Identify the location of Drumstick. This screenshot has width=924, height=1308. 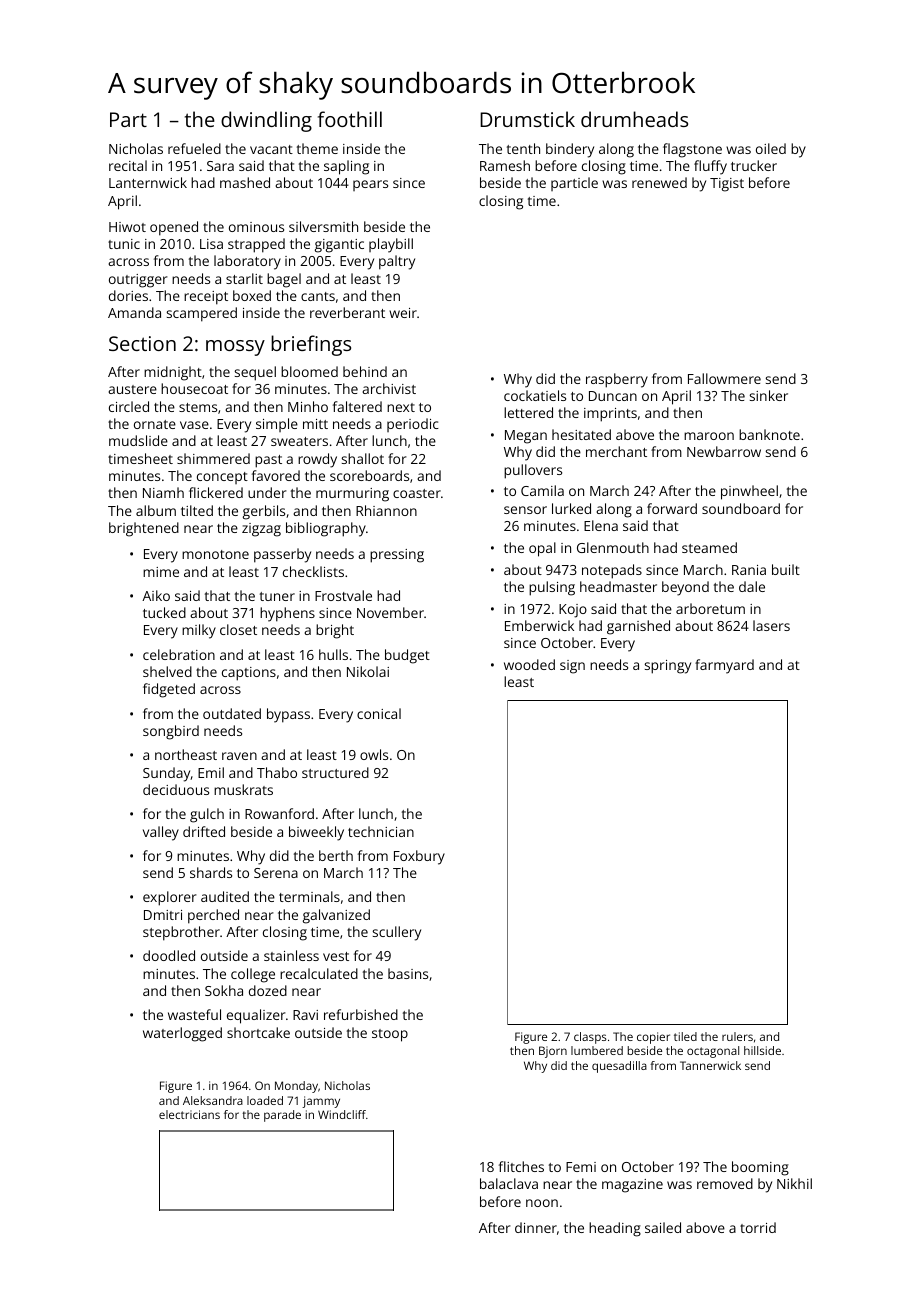
(527, 119).
